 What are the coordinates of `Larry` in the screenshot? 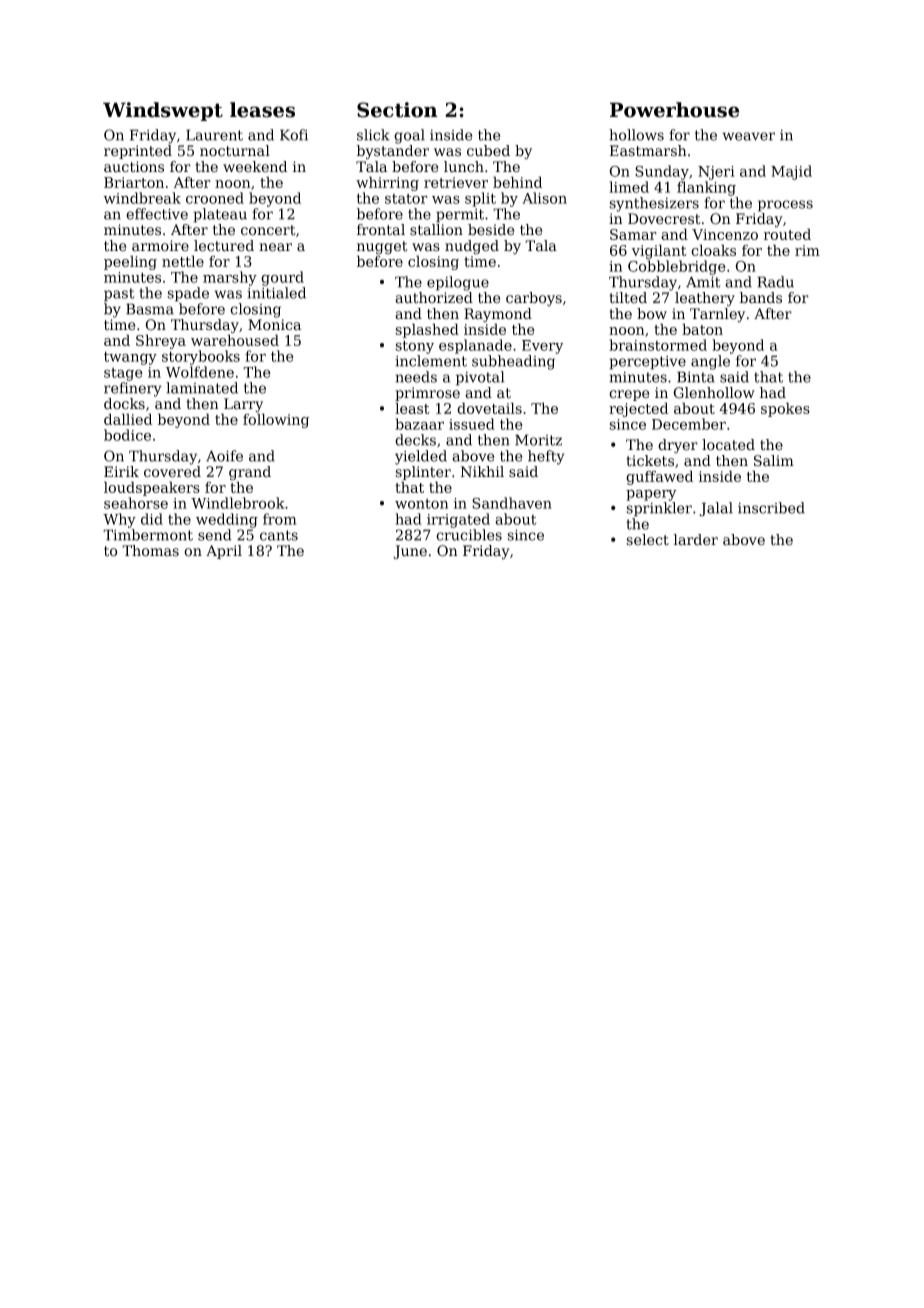 It's located at (243, 405).
